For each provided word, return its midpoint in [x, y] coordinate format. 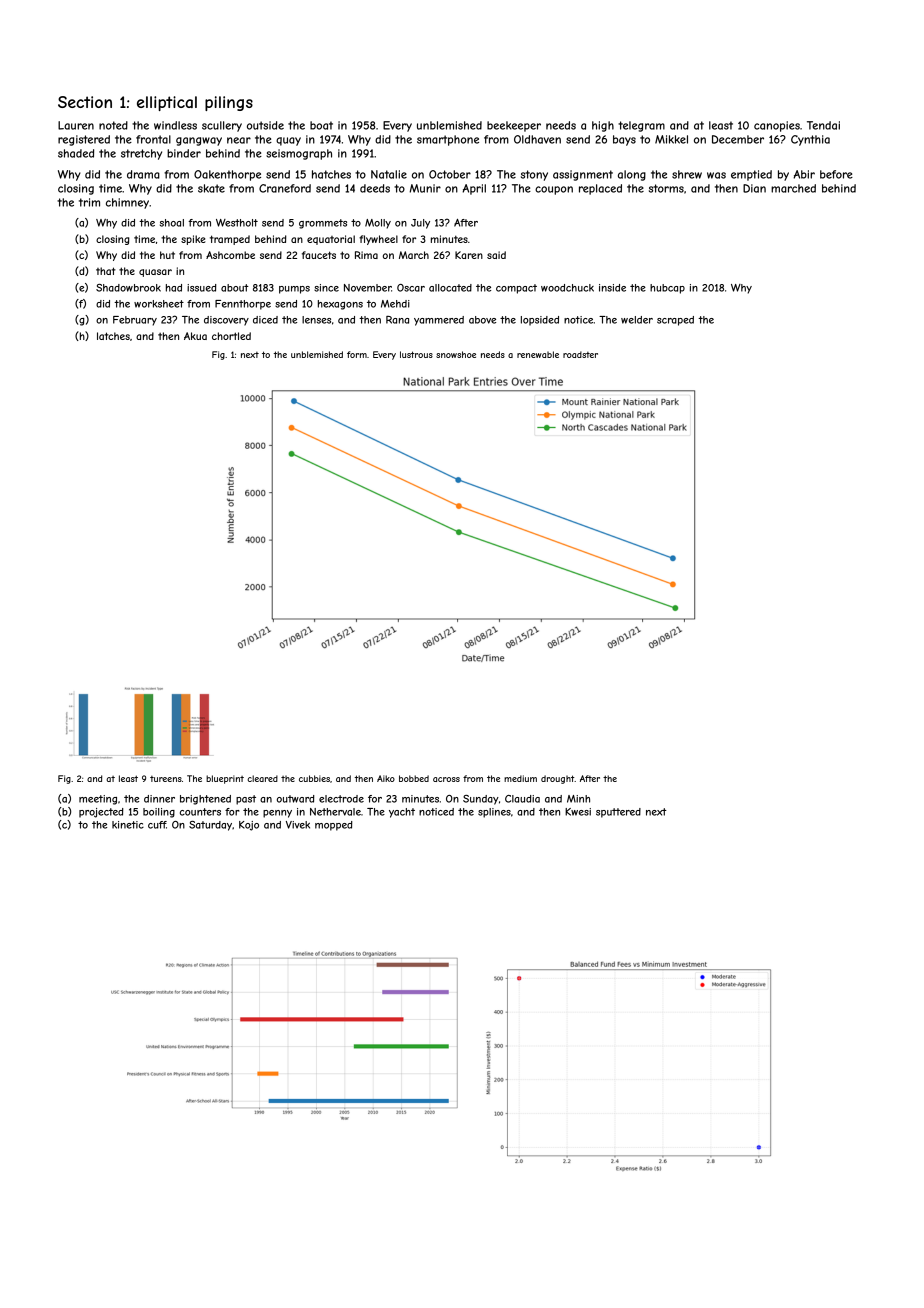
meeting [98, 800]
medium [520, 778]
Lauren [76, 125]
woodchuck [567, 288]
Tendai [823, 125]
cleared [262, 778]
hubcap [667, 289]
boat [321, 125]
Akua [195, 336]
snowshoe [456, 354]
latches [113, 336]
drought [558, 779]
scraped [675, 321]
